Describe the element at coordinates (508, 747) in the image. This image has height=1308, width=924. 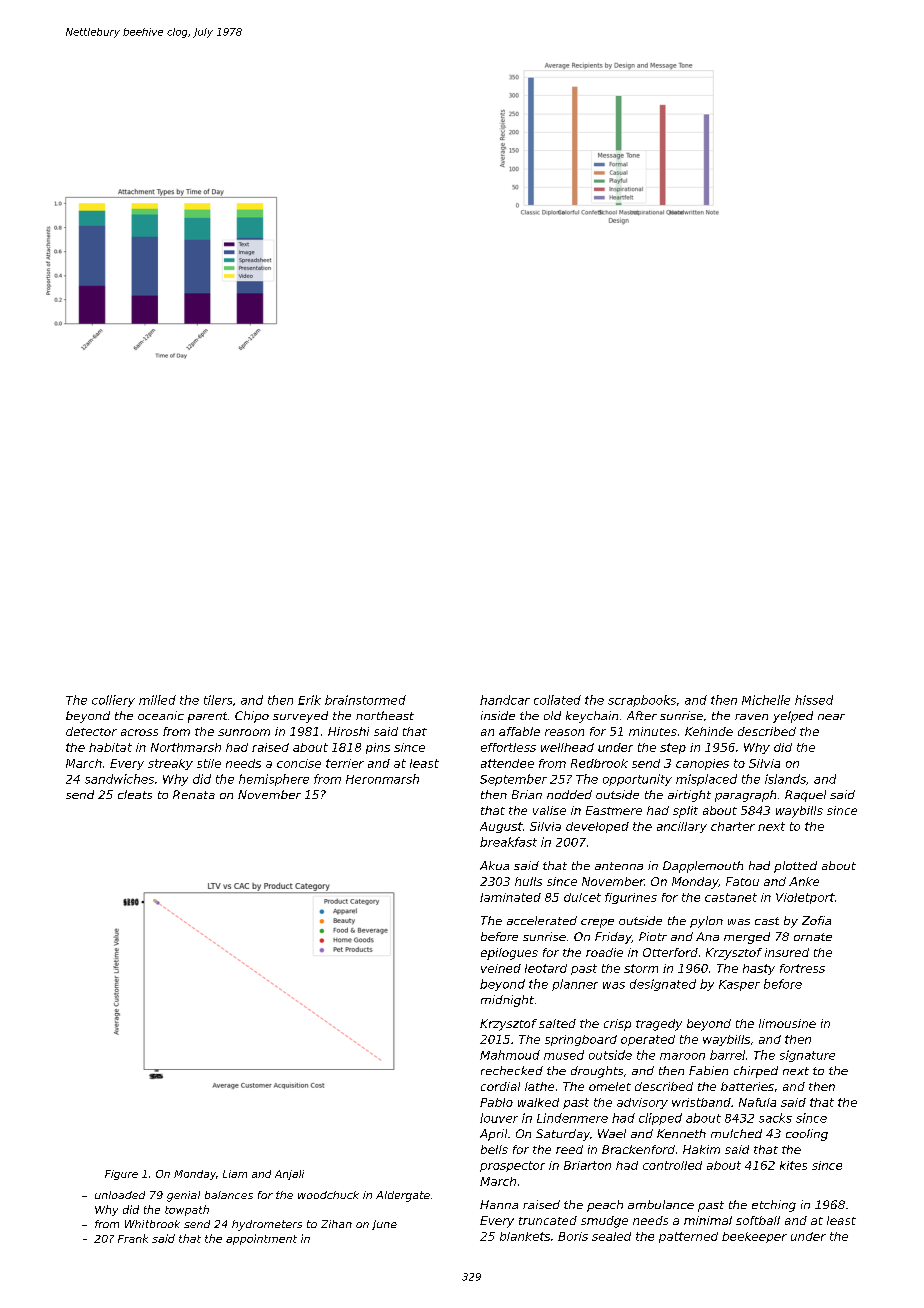
I see `effortless` at that location.
